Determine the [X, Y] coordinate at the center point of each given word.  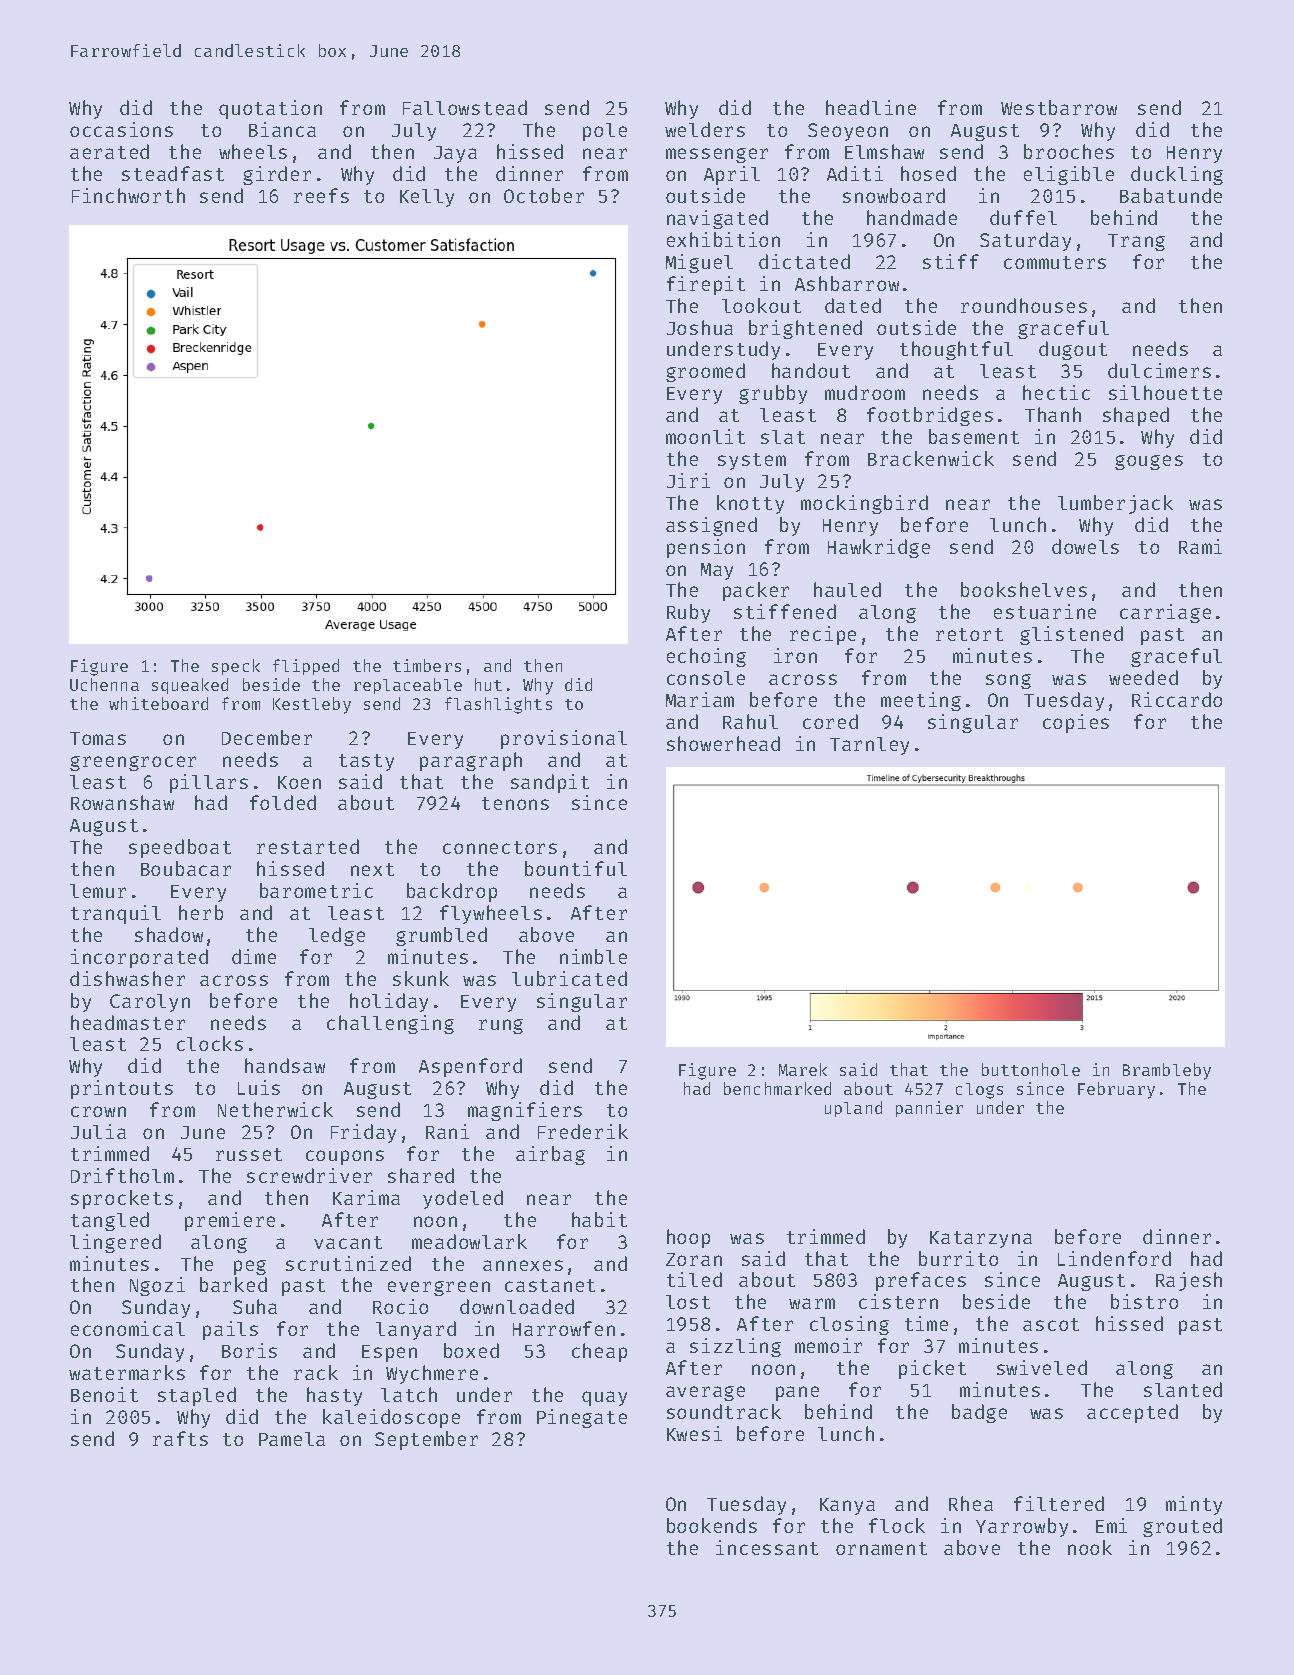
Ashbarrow [847, 283]
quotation [270, 109]
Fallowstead [465, 107]
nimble [593, 956]
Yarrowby [1022, 1527]
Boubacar [186, 868]
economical [128, 1328]
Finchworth [128, 195]
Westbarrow [1059, 107]
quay [604, 1398]
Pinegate [582, 1418]
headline [871, 107]
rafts [180, 1438]
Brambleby [1167, 1071]
